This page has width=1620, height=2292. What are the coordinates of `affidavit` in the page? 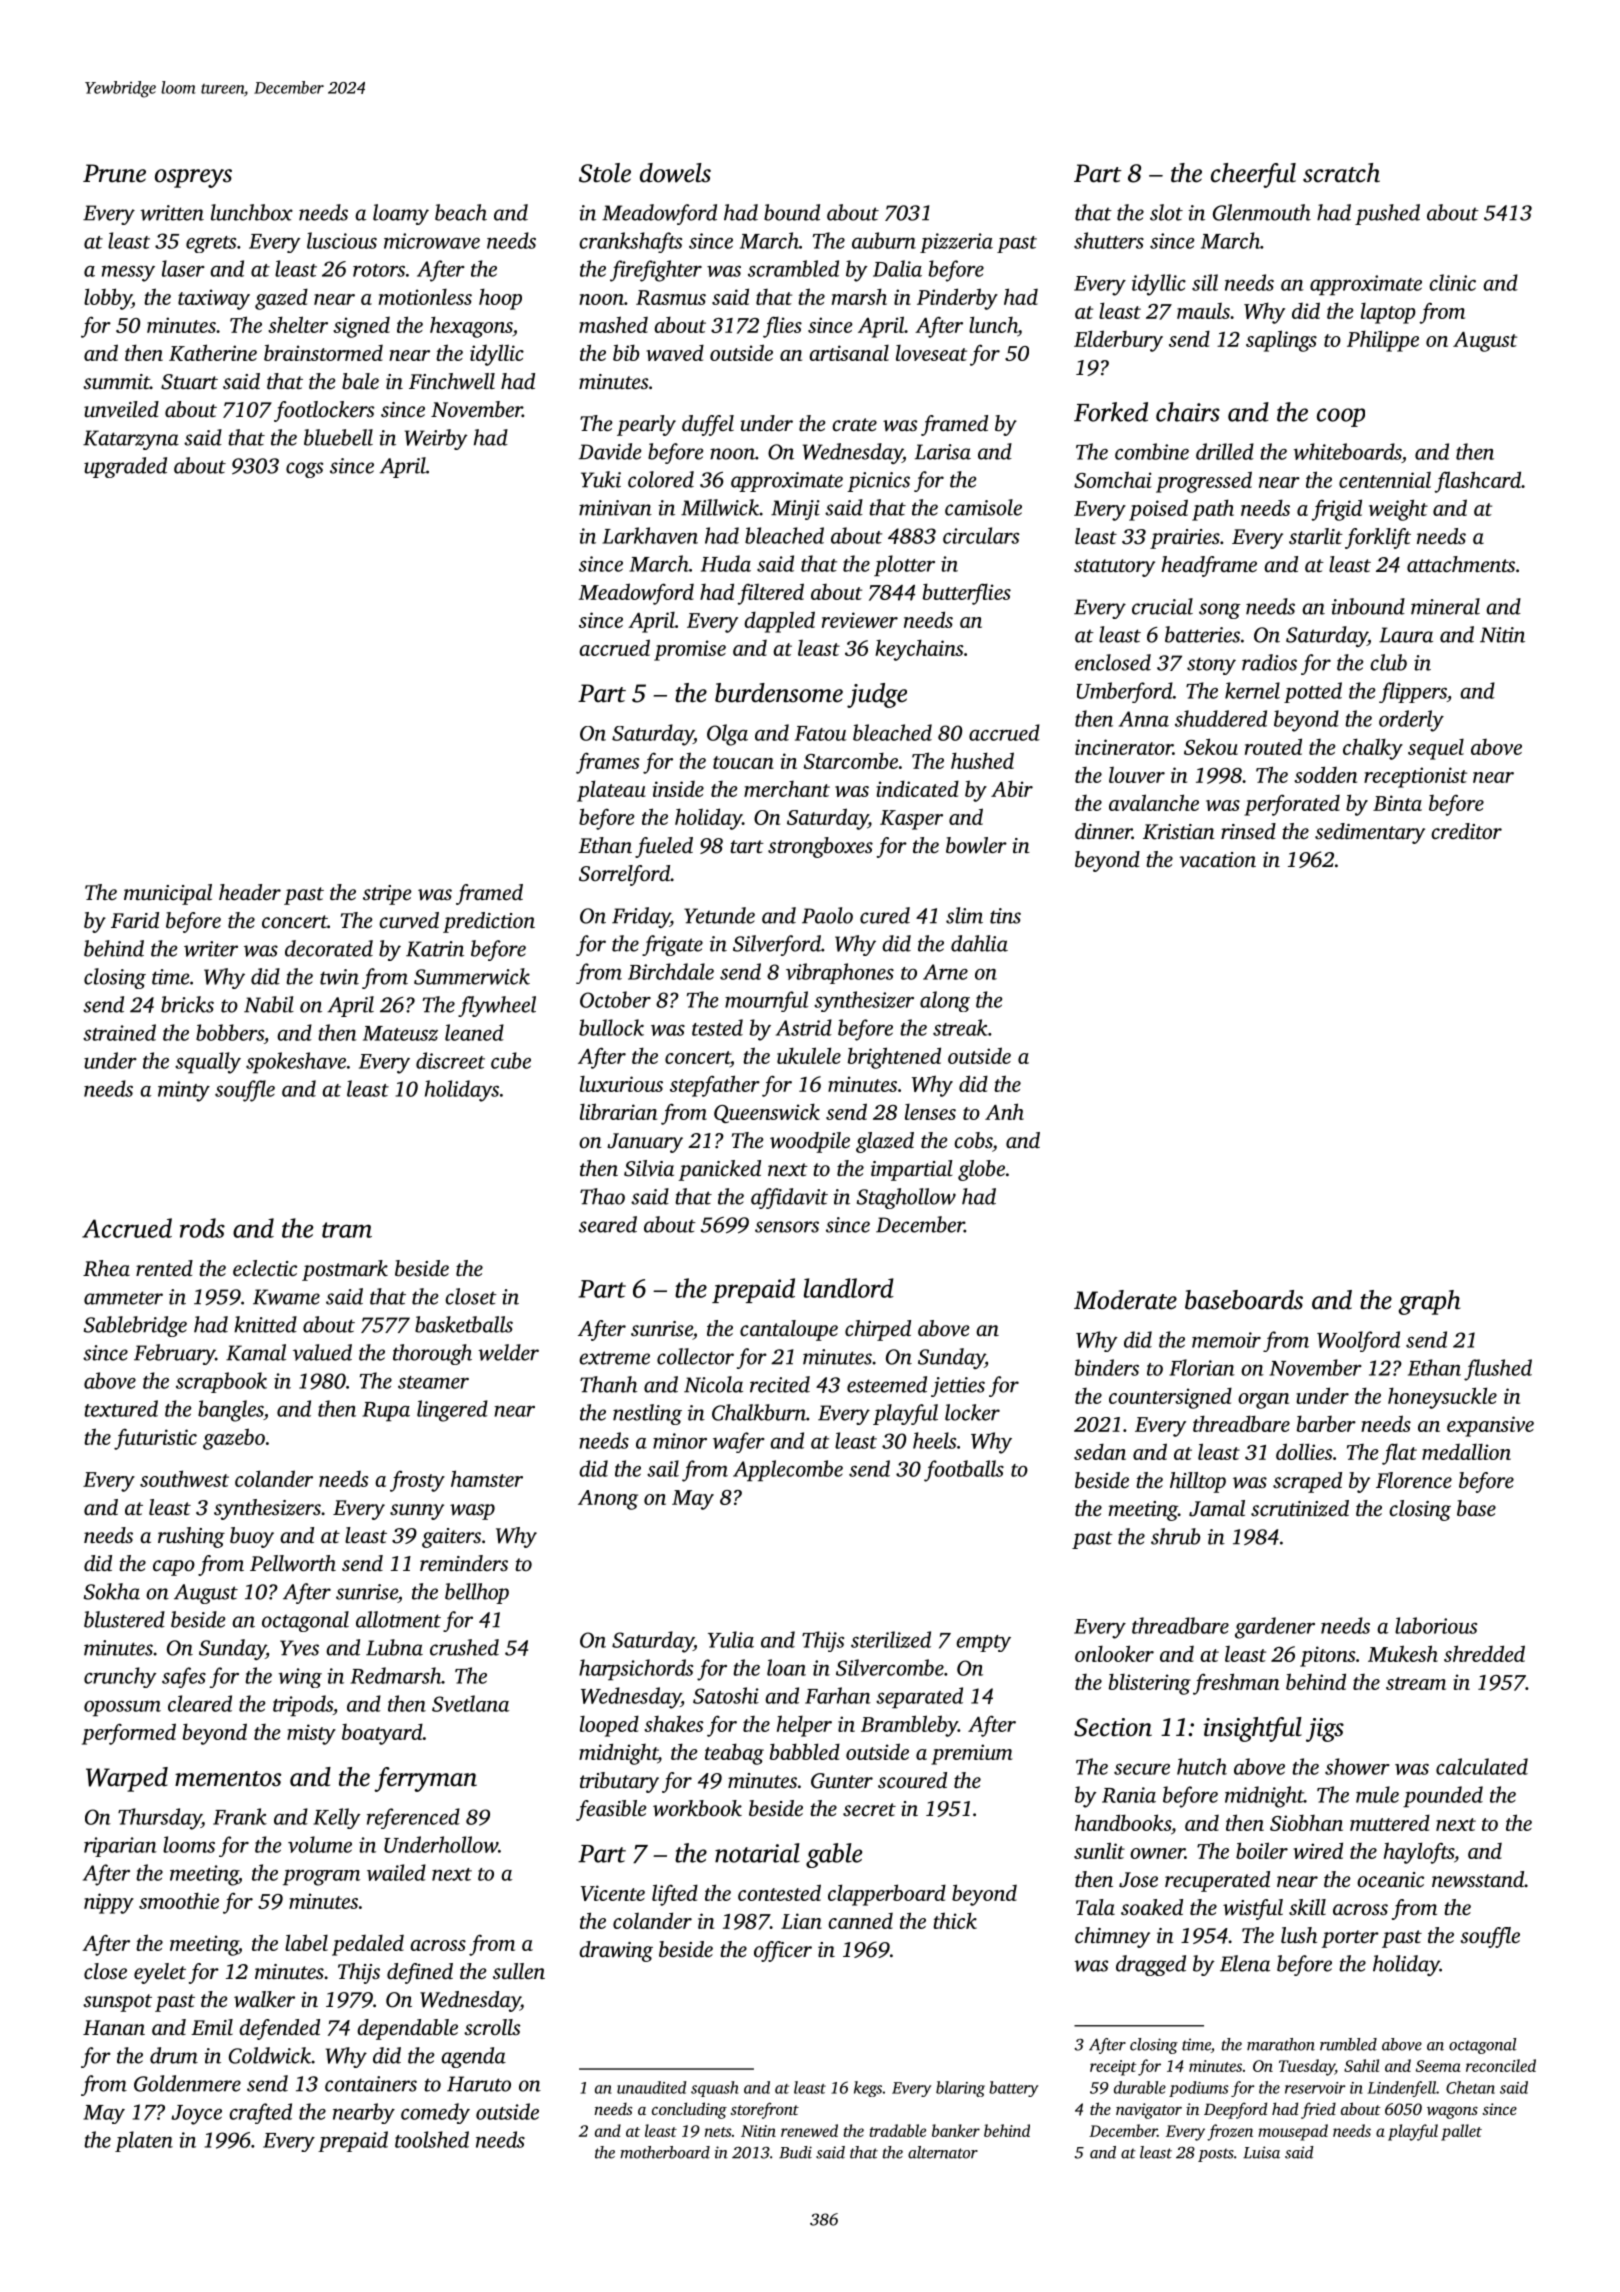 It's located at (789, 1198).
